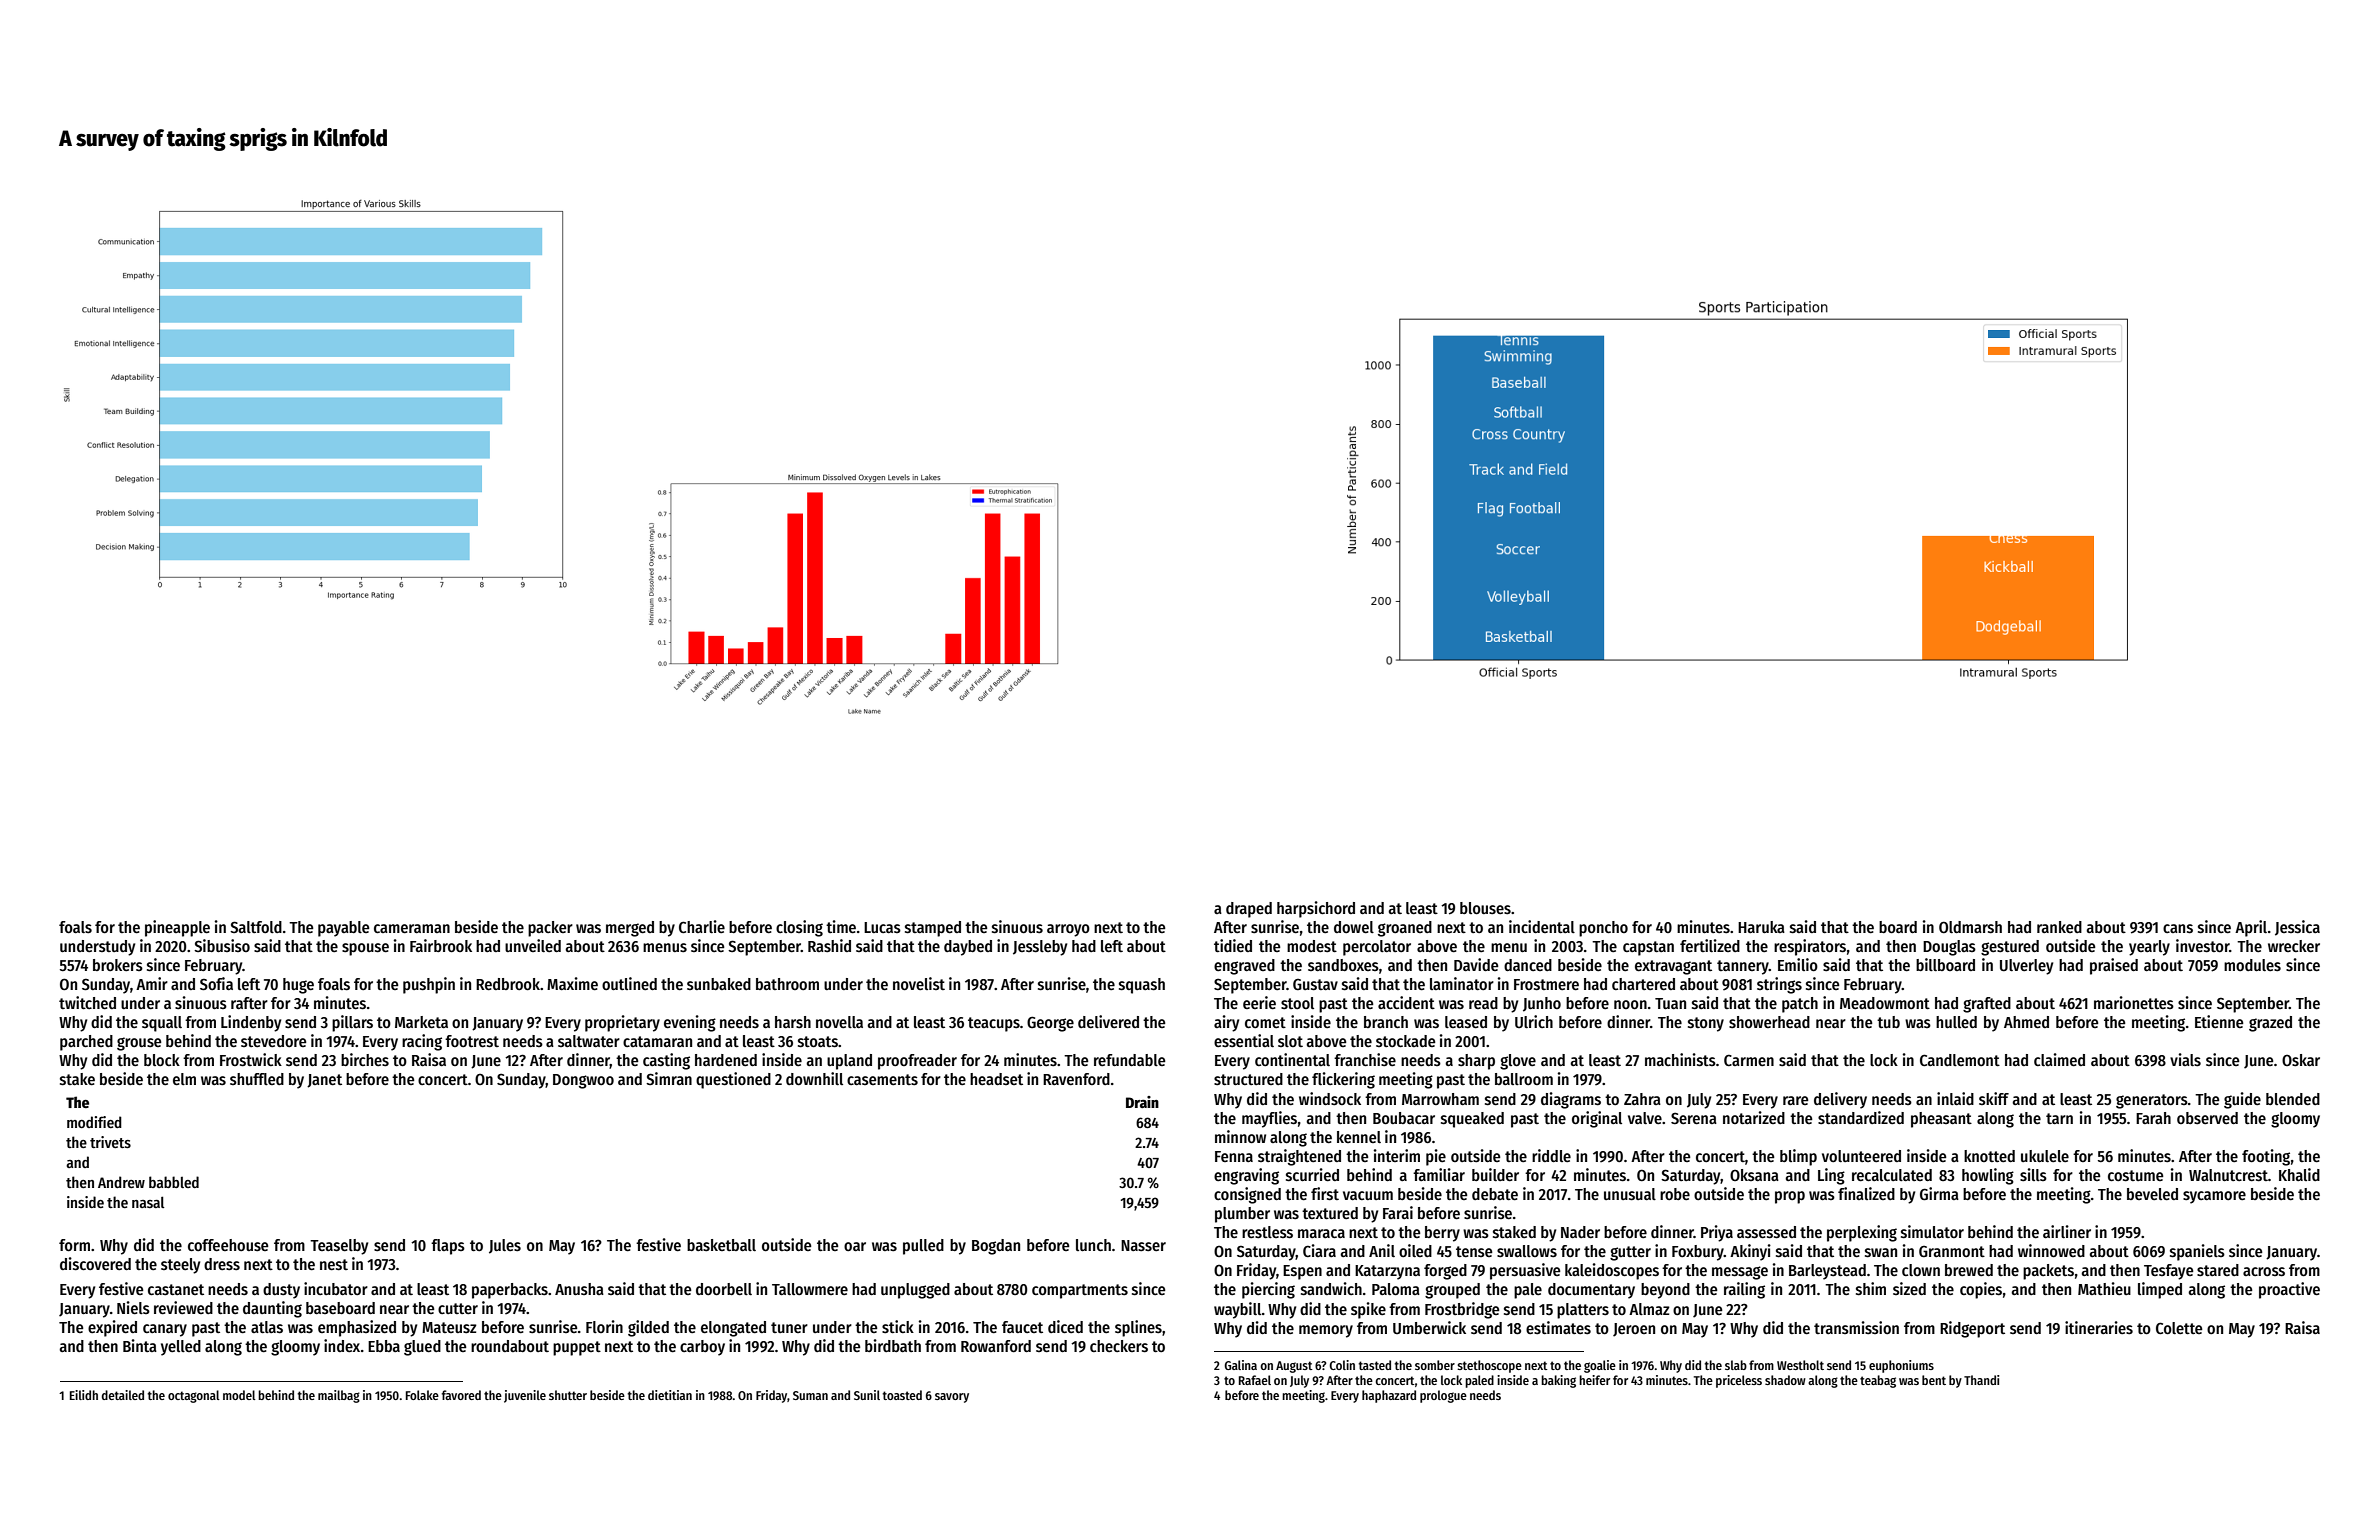  What do you see at coordinates (1583, 1311) in the screenshot?
I see `platters` at bounding box center [1583, 1311].
